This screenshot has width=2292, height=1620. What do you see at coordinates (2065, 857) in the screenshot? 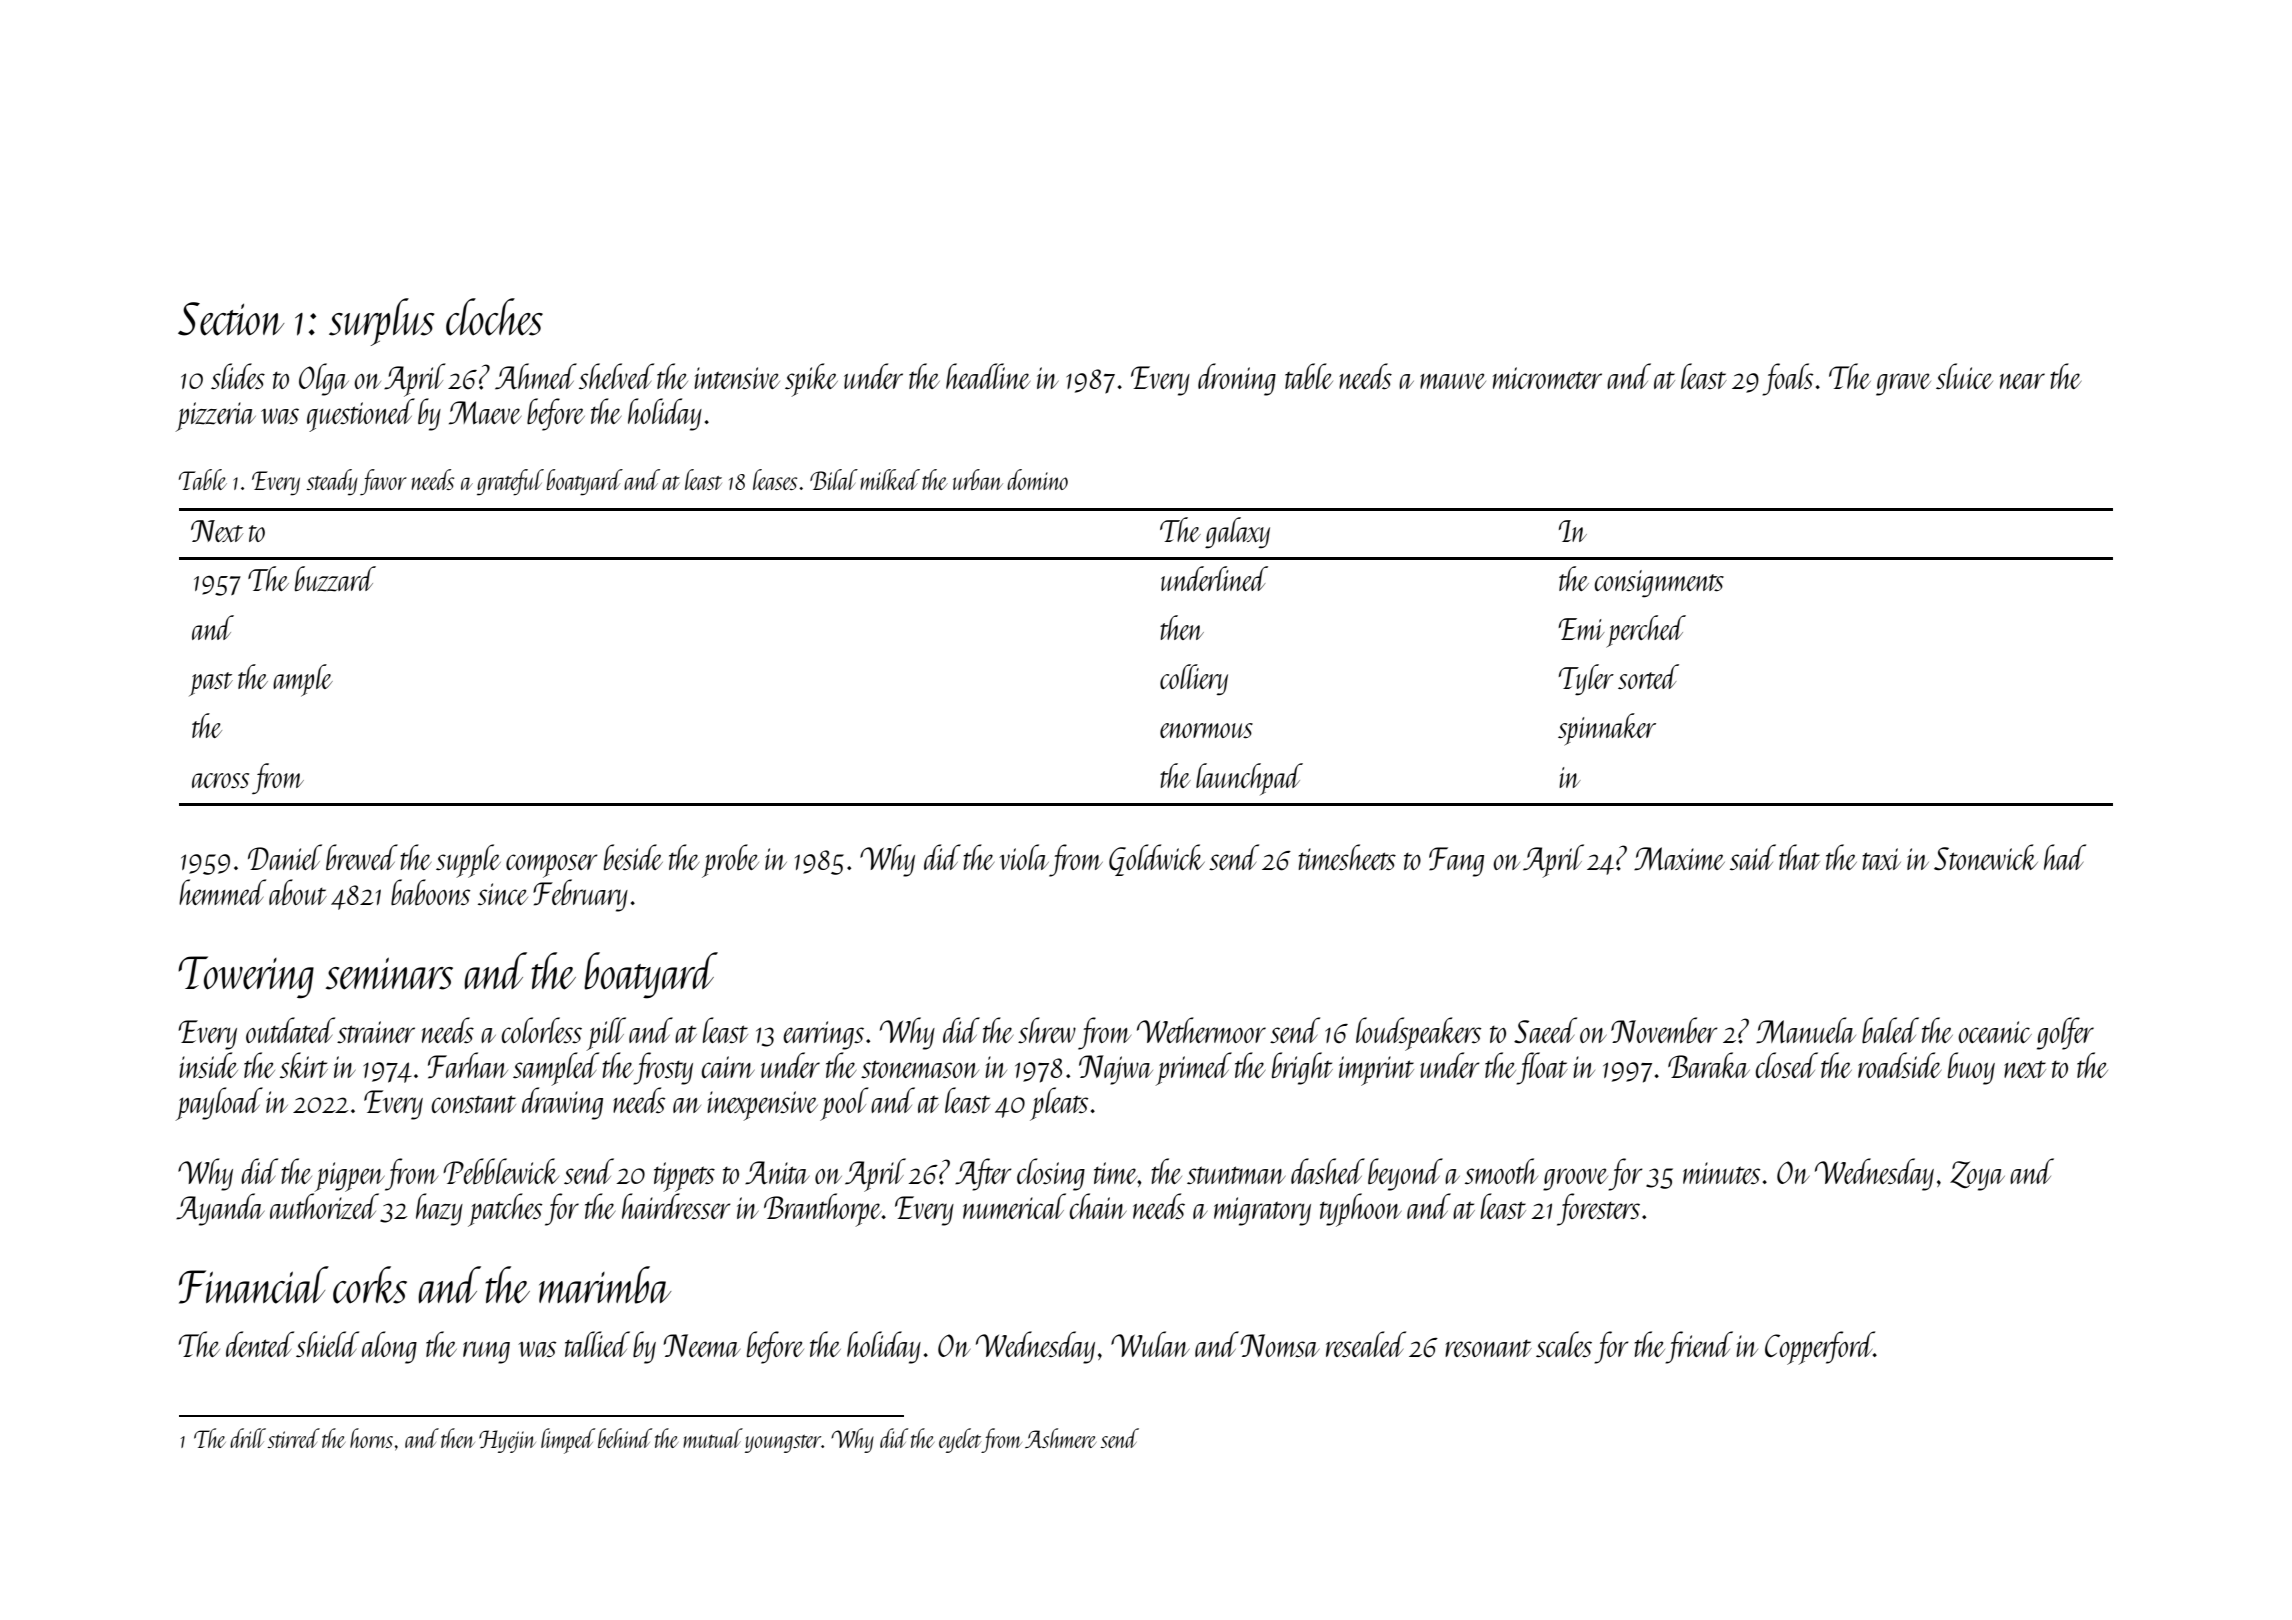
I see `had` at bounding box center [2065, 857].
